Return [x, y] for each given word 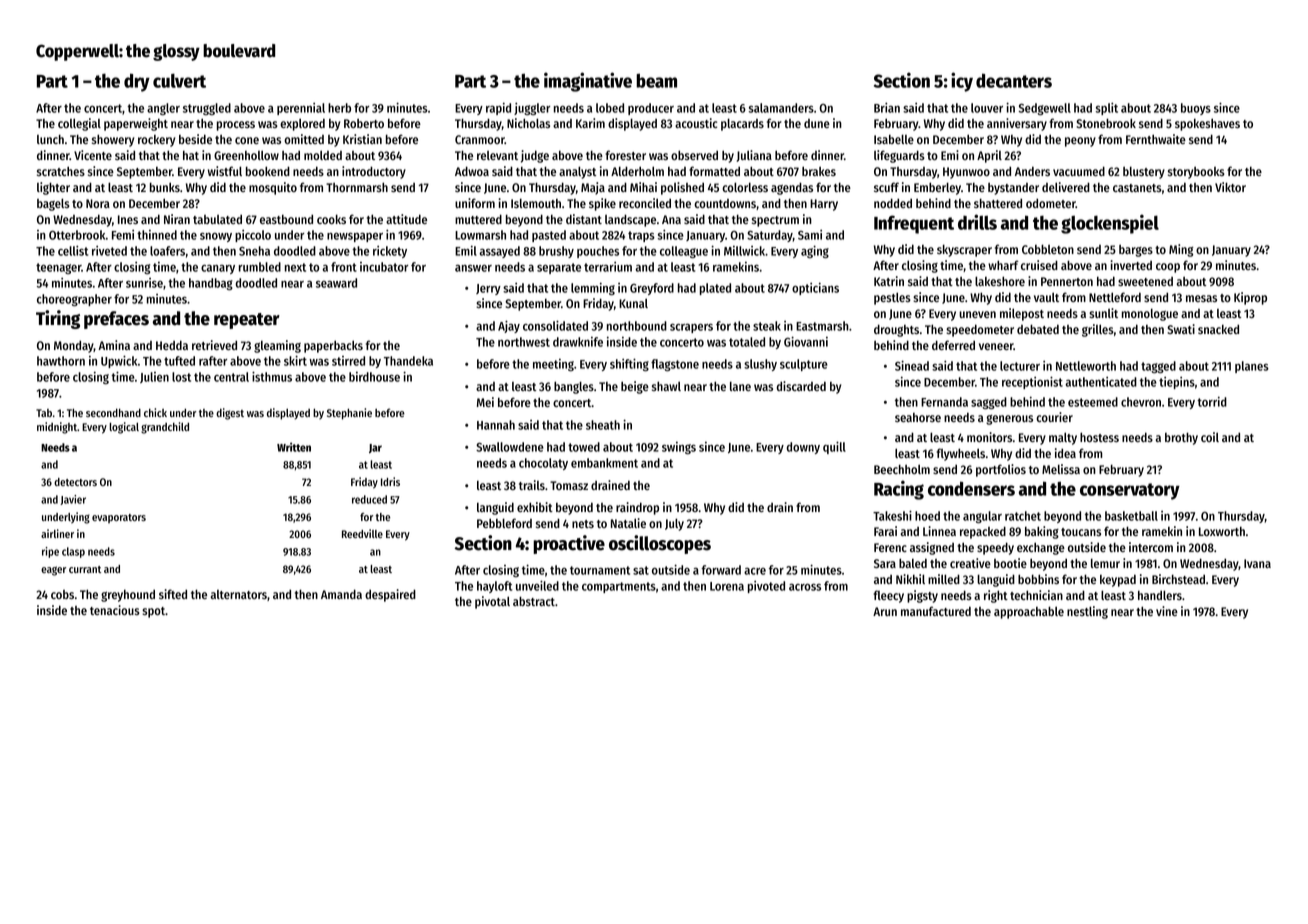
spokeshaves [1207, 124]
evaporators [119, 518]
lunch [50, 139]
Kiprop [1250, 298]
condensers [971, 488]
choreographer [74, 300]
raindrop [637, 508]
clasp [73, 552]
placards [742, 124]
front [344, 267]
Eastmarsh [822, 326]
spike [602, 204]
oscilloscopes [660, 544]
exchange [1041, 548]
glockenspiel [1110, 224]
